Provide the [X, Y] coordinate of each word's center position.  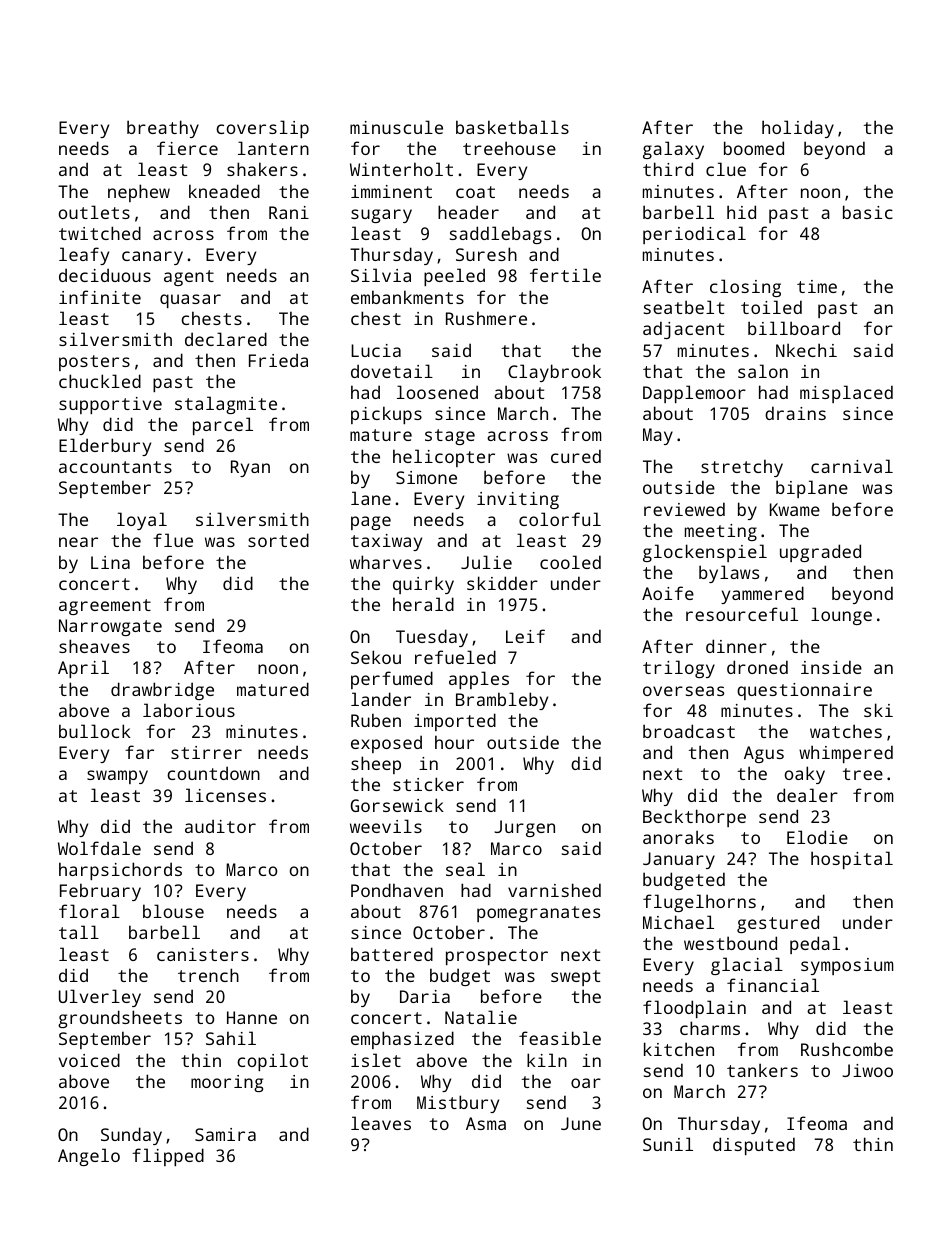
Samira [225, 1134]
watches [846, 731]
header [468, 212]
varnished [554, 890]
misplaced [846, 394]
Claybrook [554, 373]
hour [454, 742]
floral [89, 911]
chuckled [100, 381]
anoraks [678, 837]
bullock [95, 731]
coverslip [262, 129]
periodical [694, 235]
